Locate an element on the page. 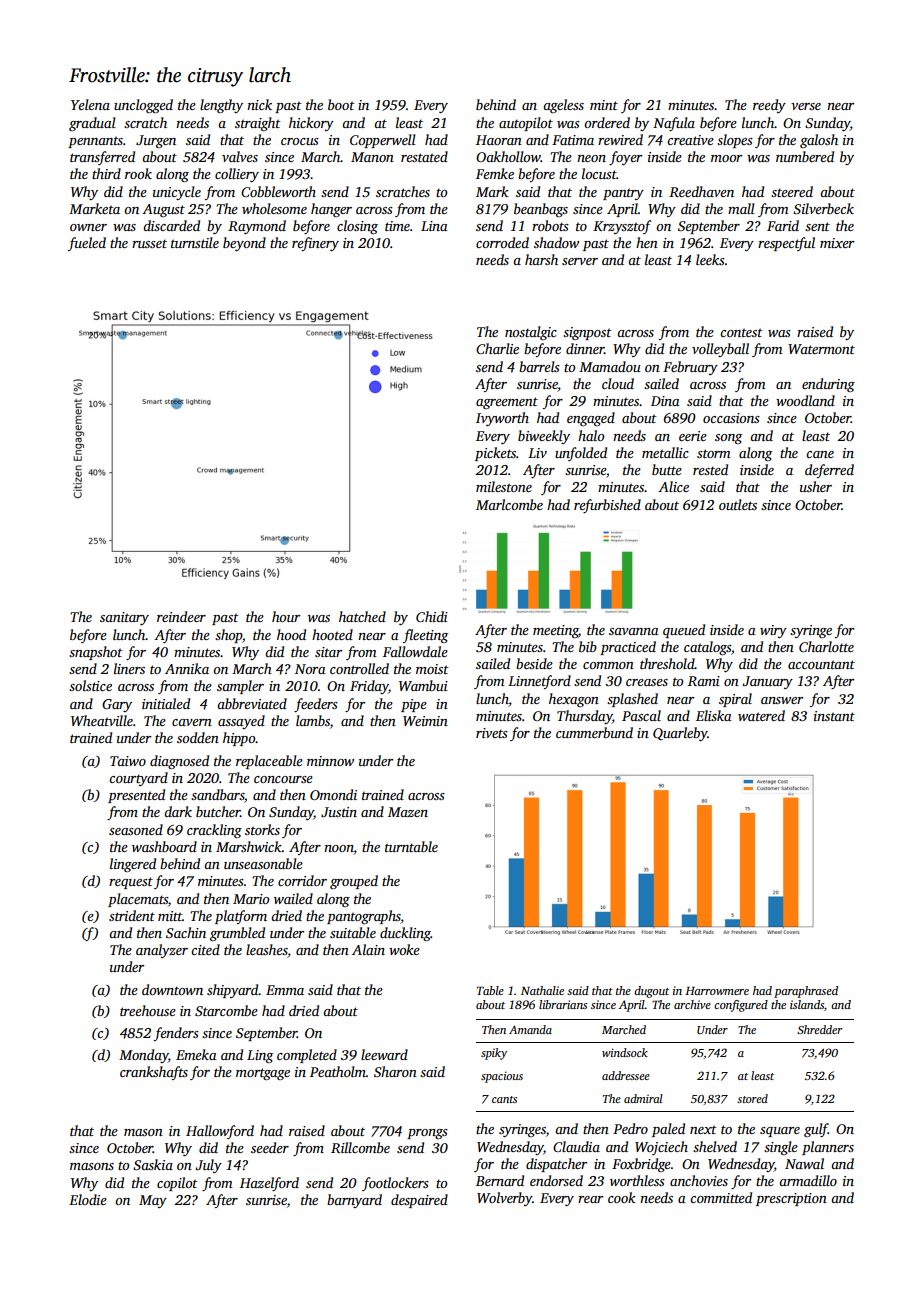 The image size is (924, 1308). reindeer is located at coordinates (181, 616).
